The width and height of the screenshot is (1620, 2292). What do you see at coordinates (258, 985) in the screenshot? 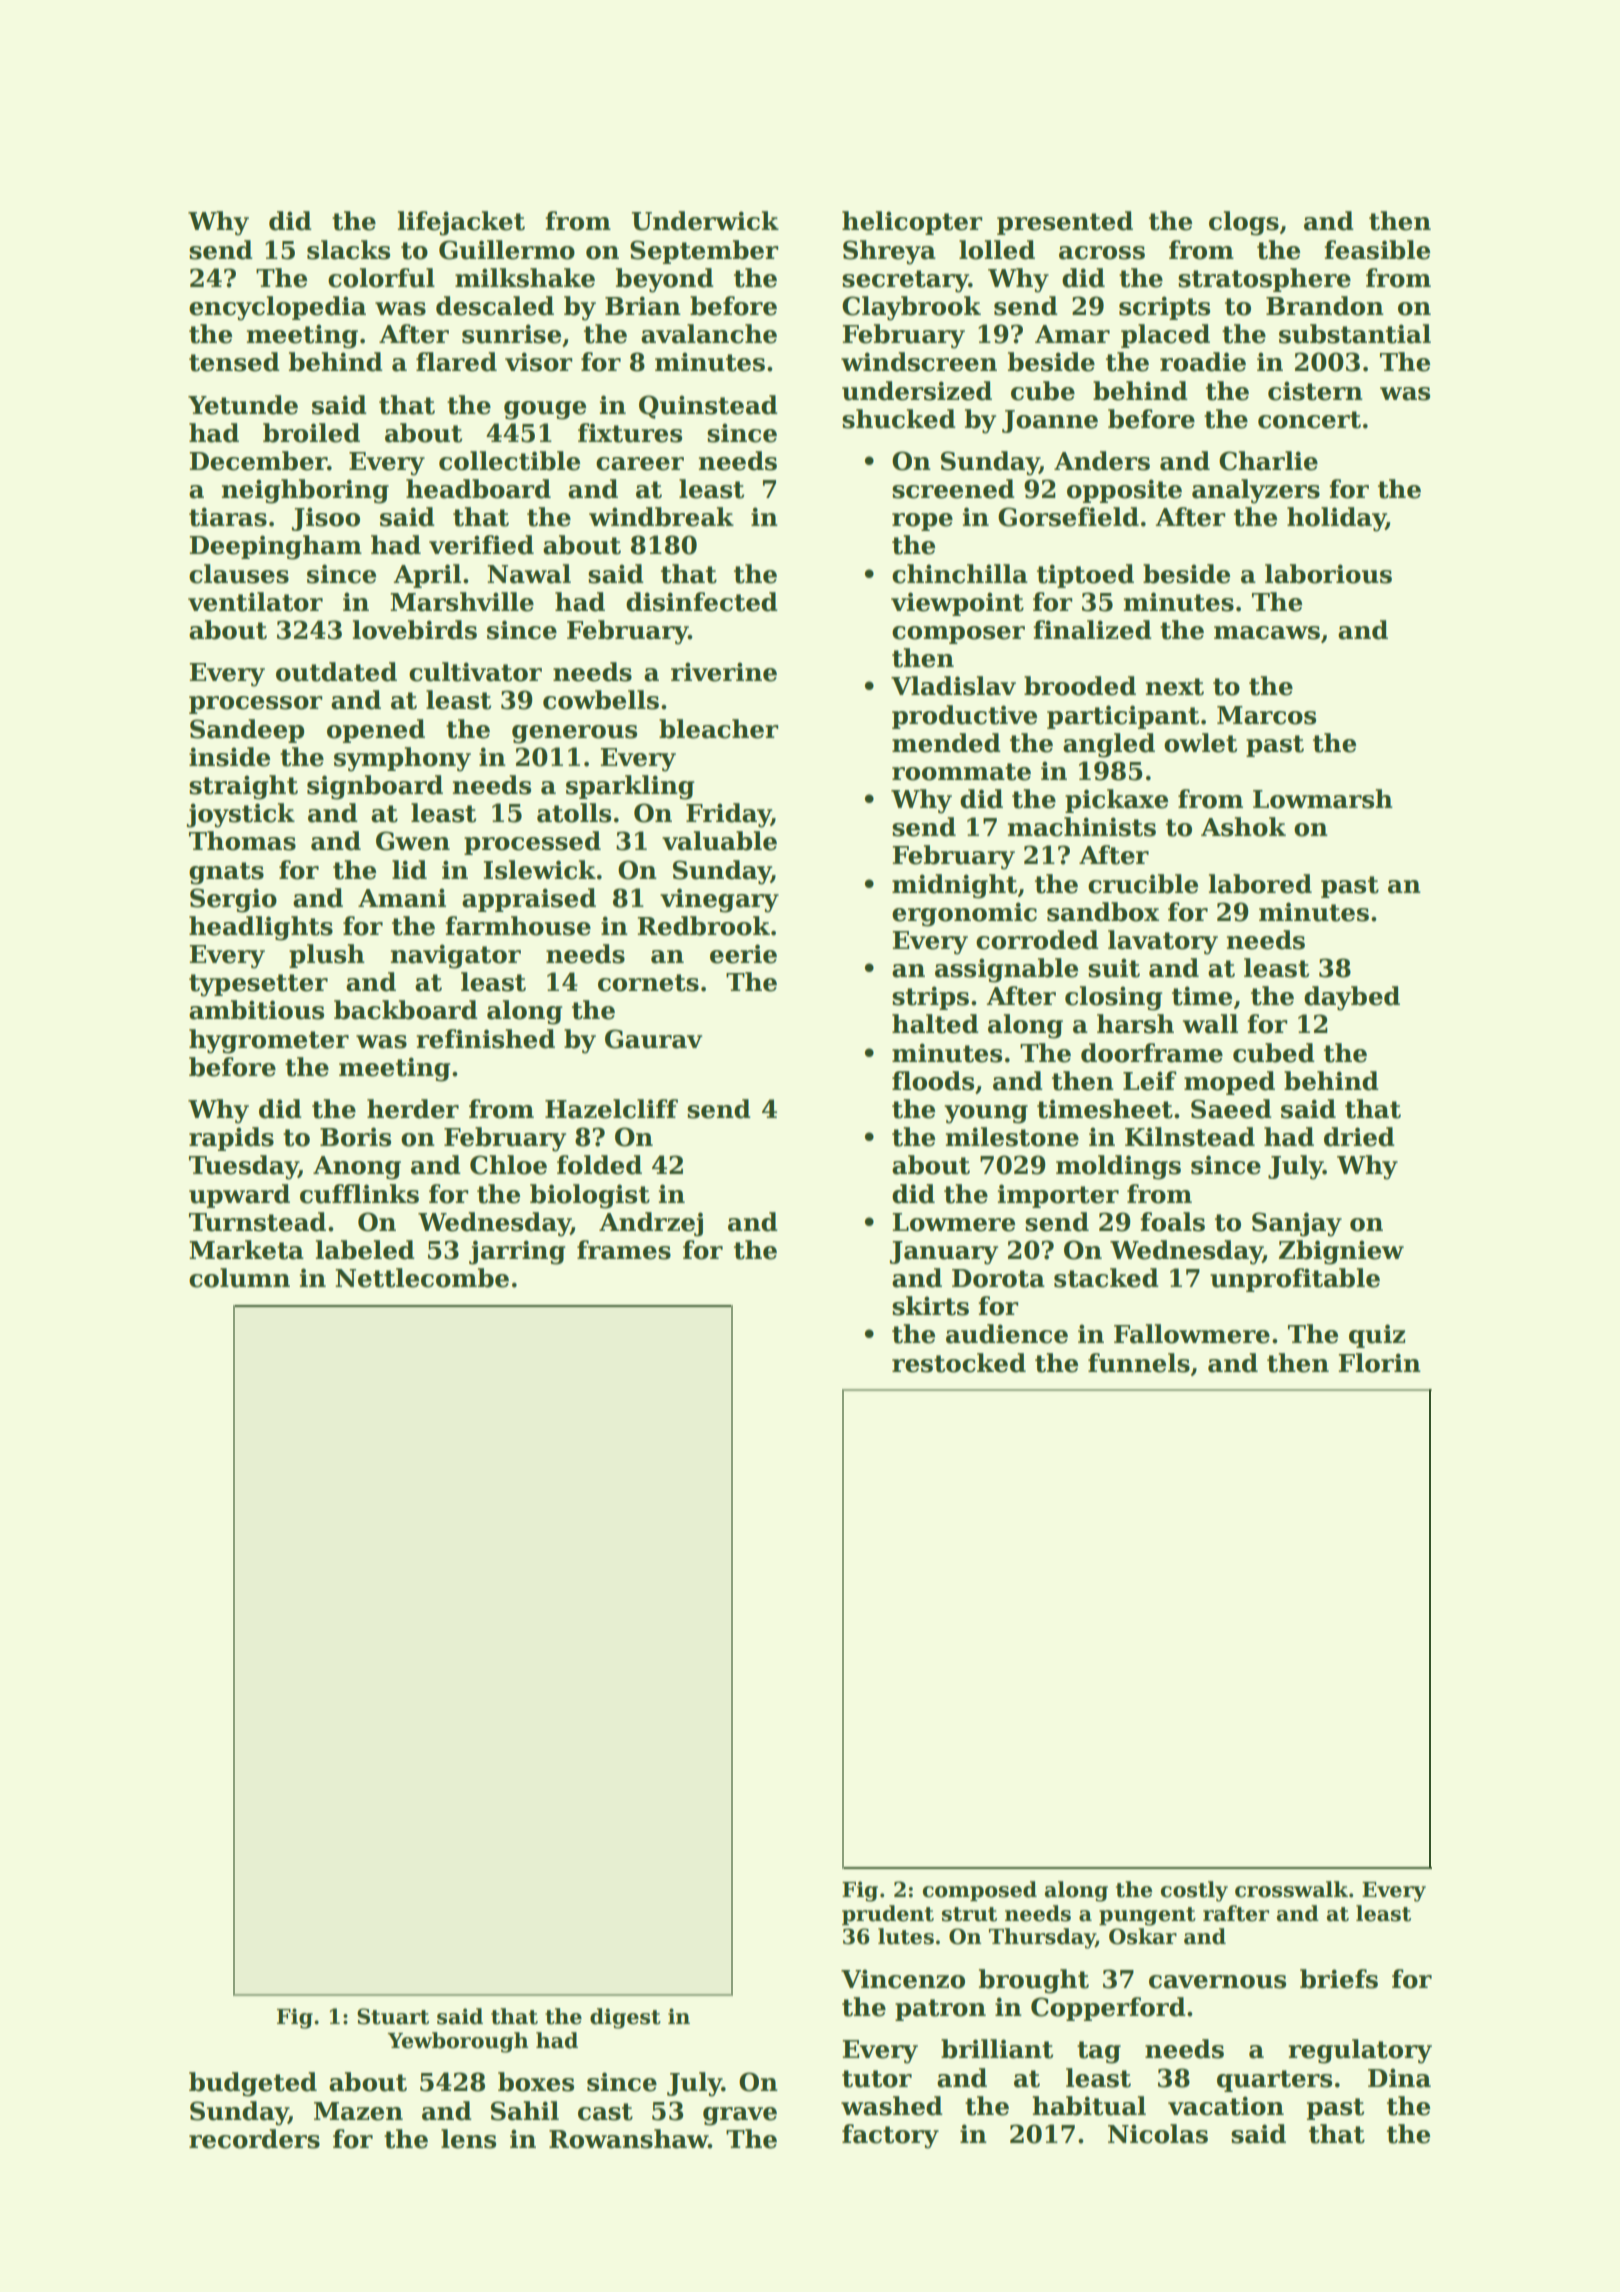
I see `typesetter` at bounding box center [258, 985].
